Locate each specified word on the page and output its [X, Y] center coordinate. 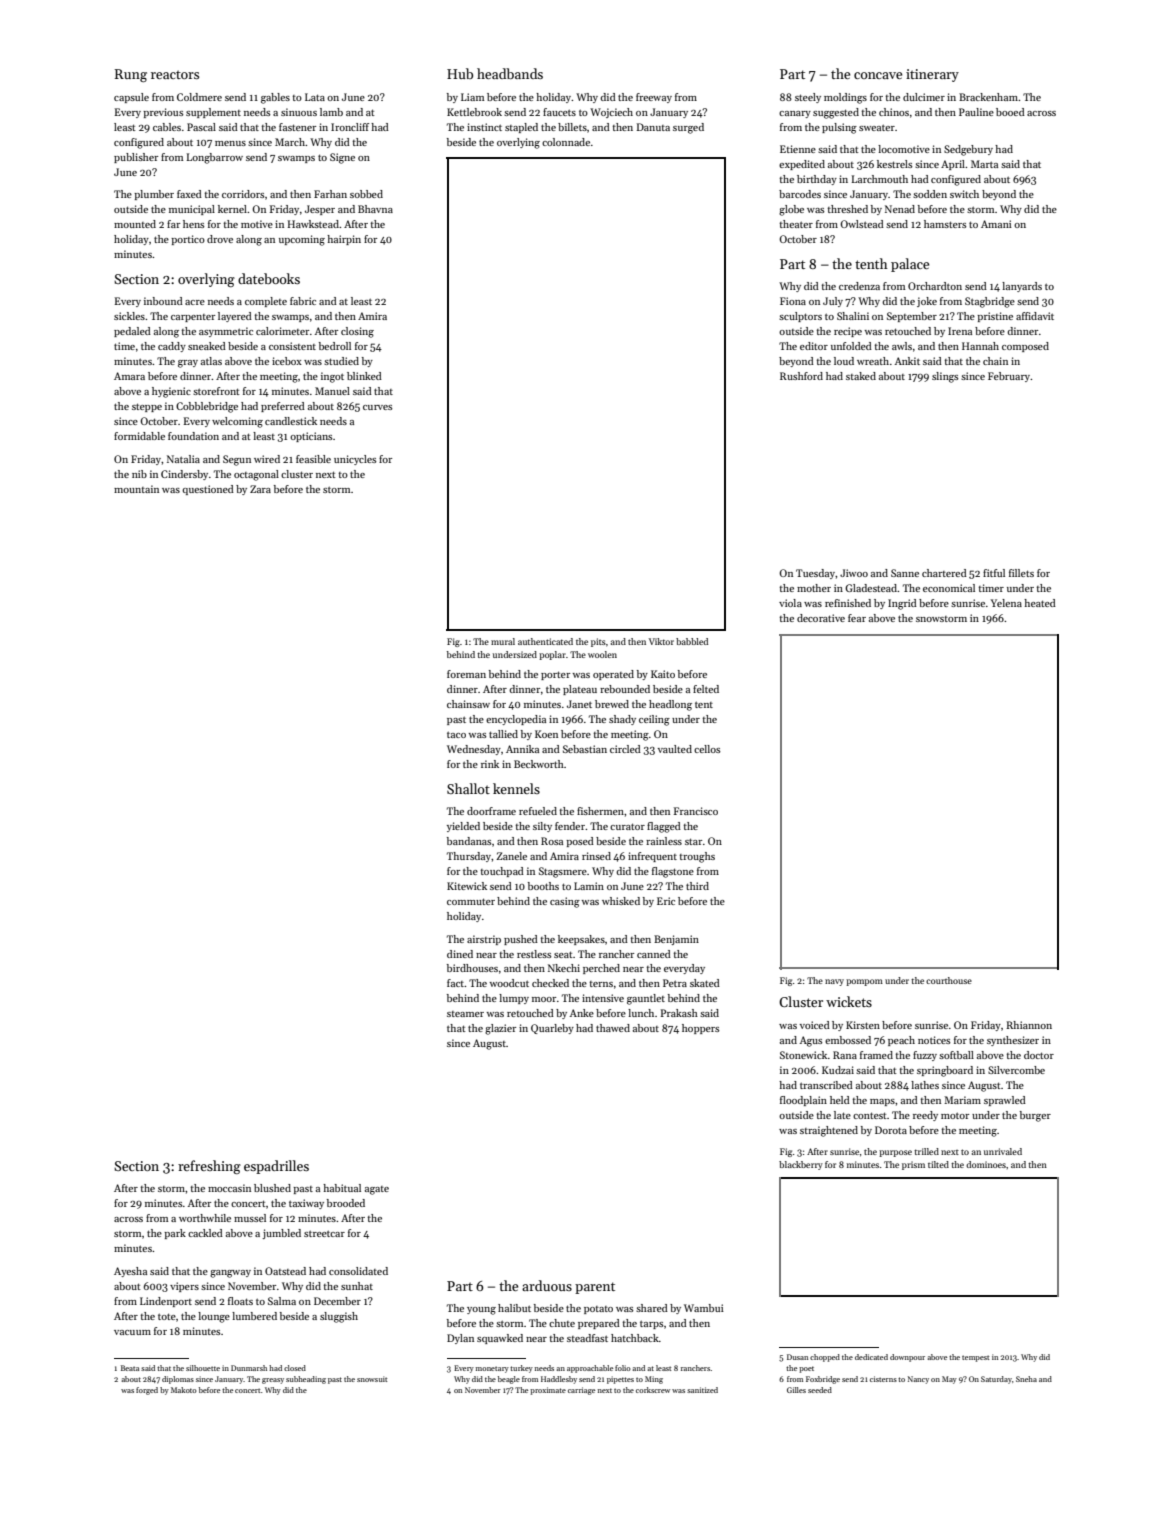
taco [456, 735]
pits [598, 642]
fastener [297, 127]
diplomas [178, 1380]
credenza [859, 286]
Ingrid [902, 604]
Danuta [653, 127]
